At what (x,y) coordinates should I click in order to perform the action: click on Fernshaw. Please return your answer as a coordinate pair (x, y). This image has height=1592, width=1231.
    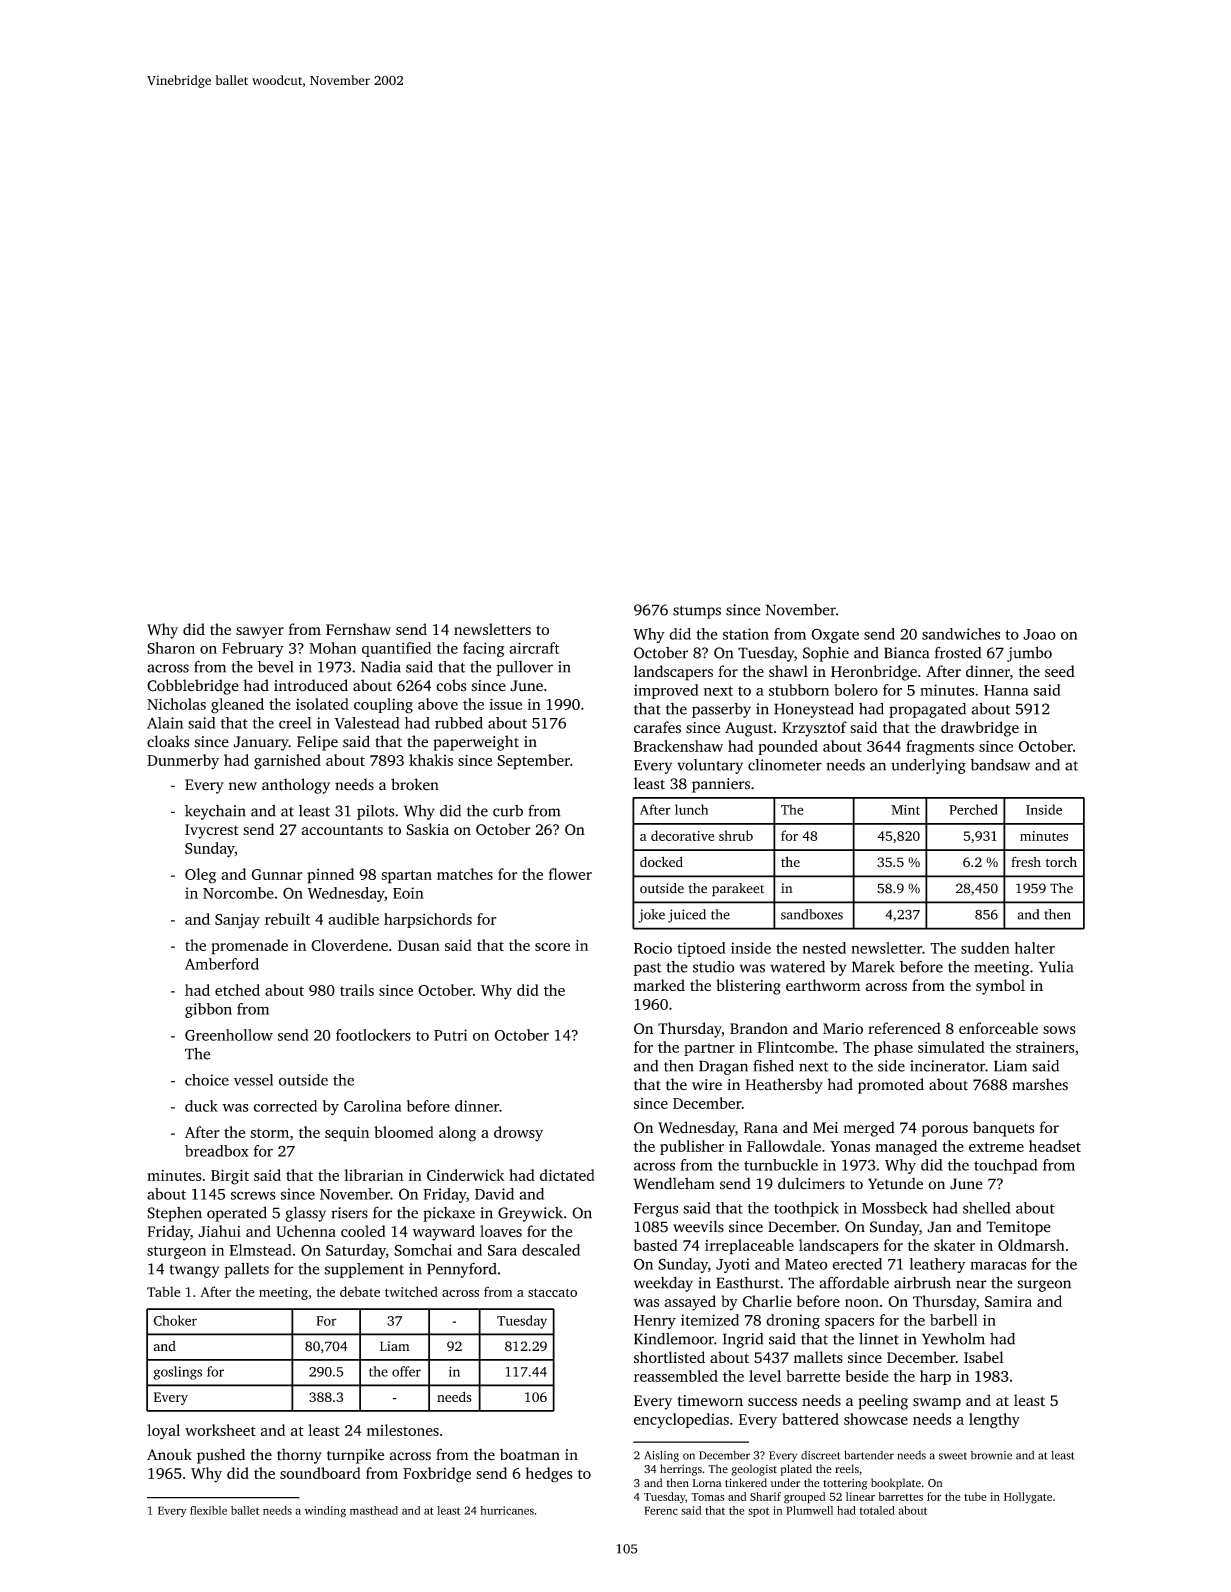
    Looking at the image, I should click on (358, 629).
